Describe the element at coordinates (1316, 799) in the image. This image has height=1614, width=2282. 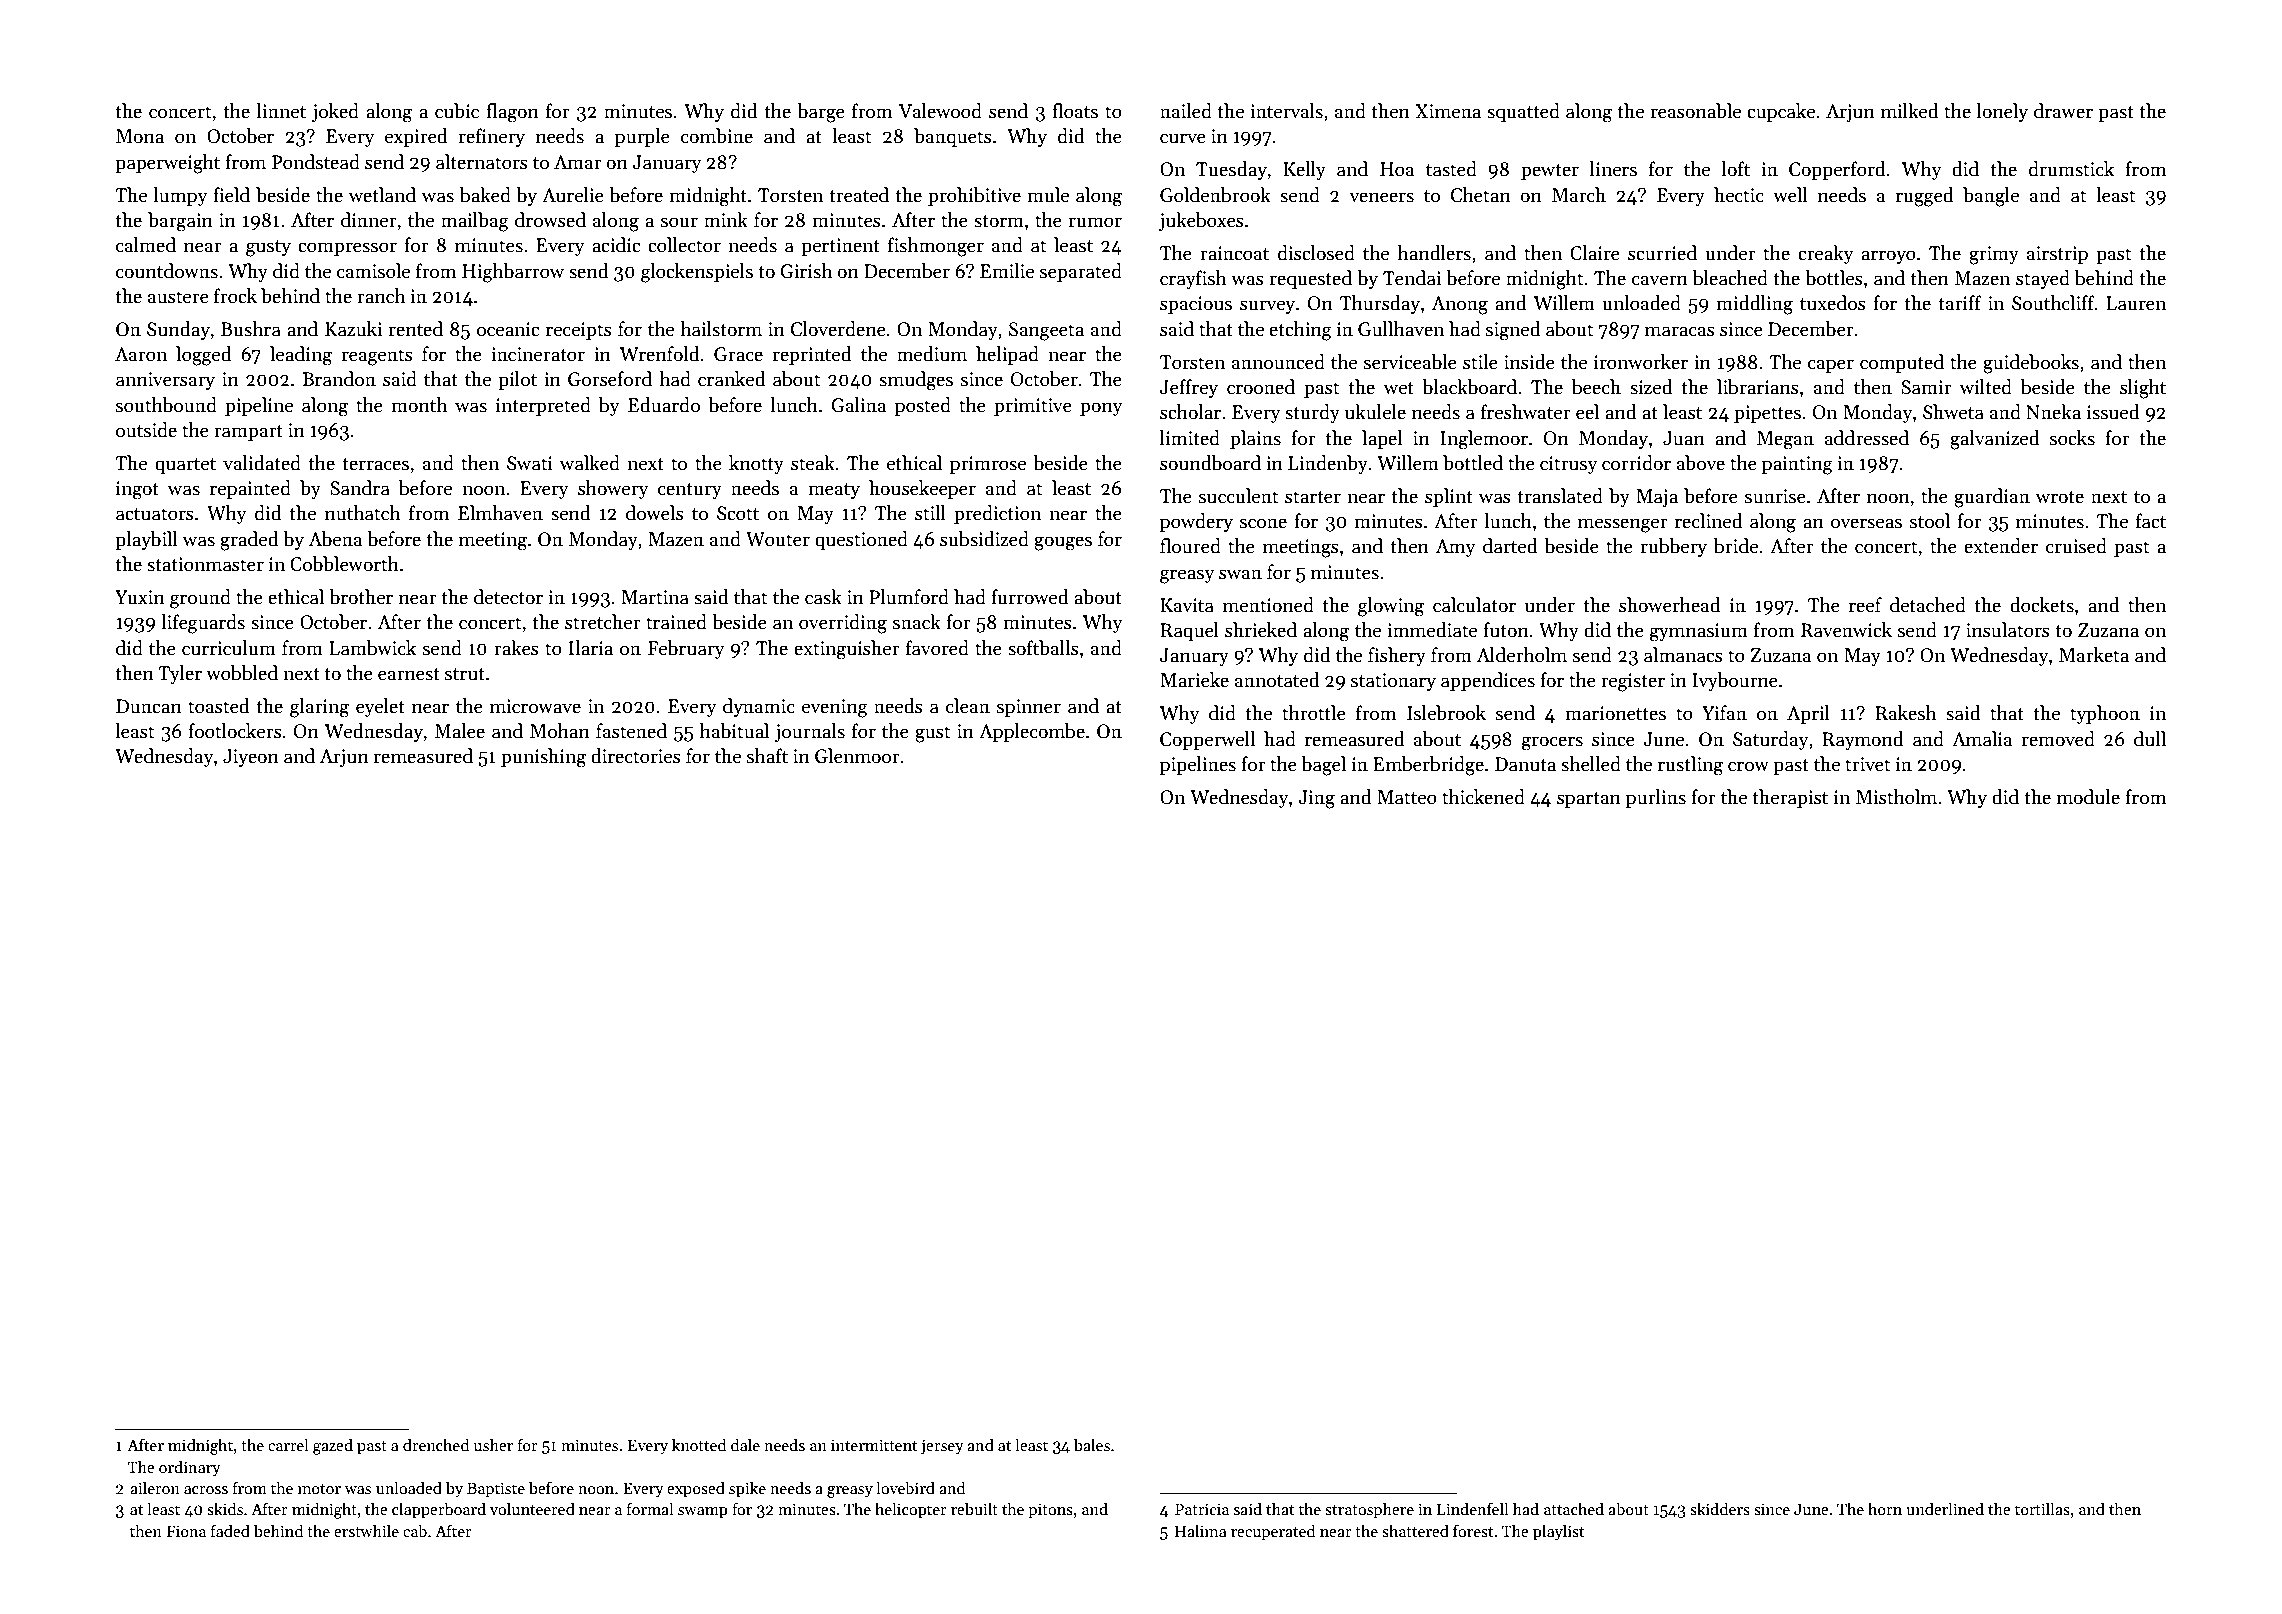
I see `Jing` at that location.
